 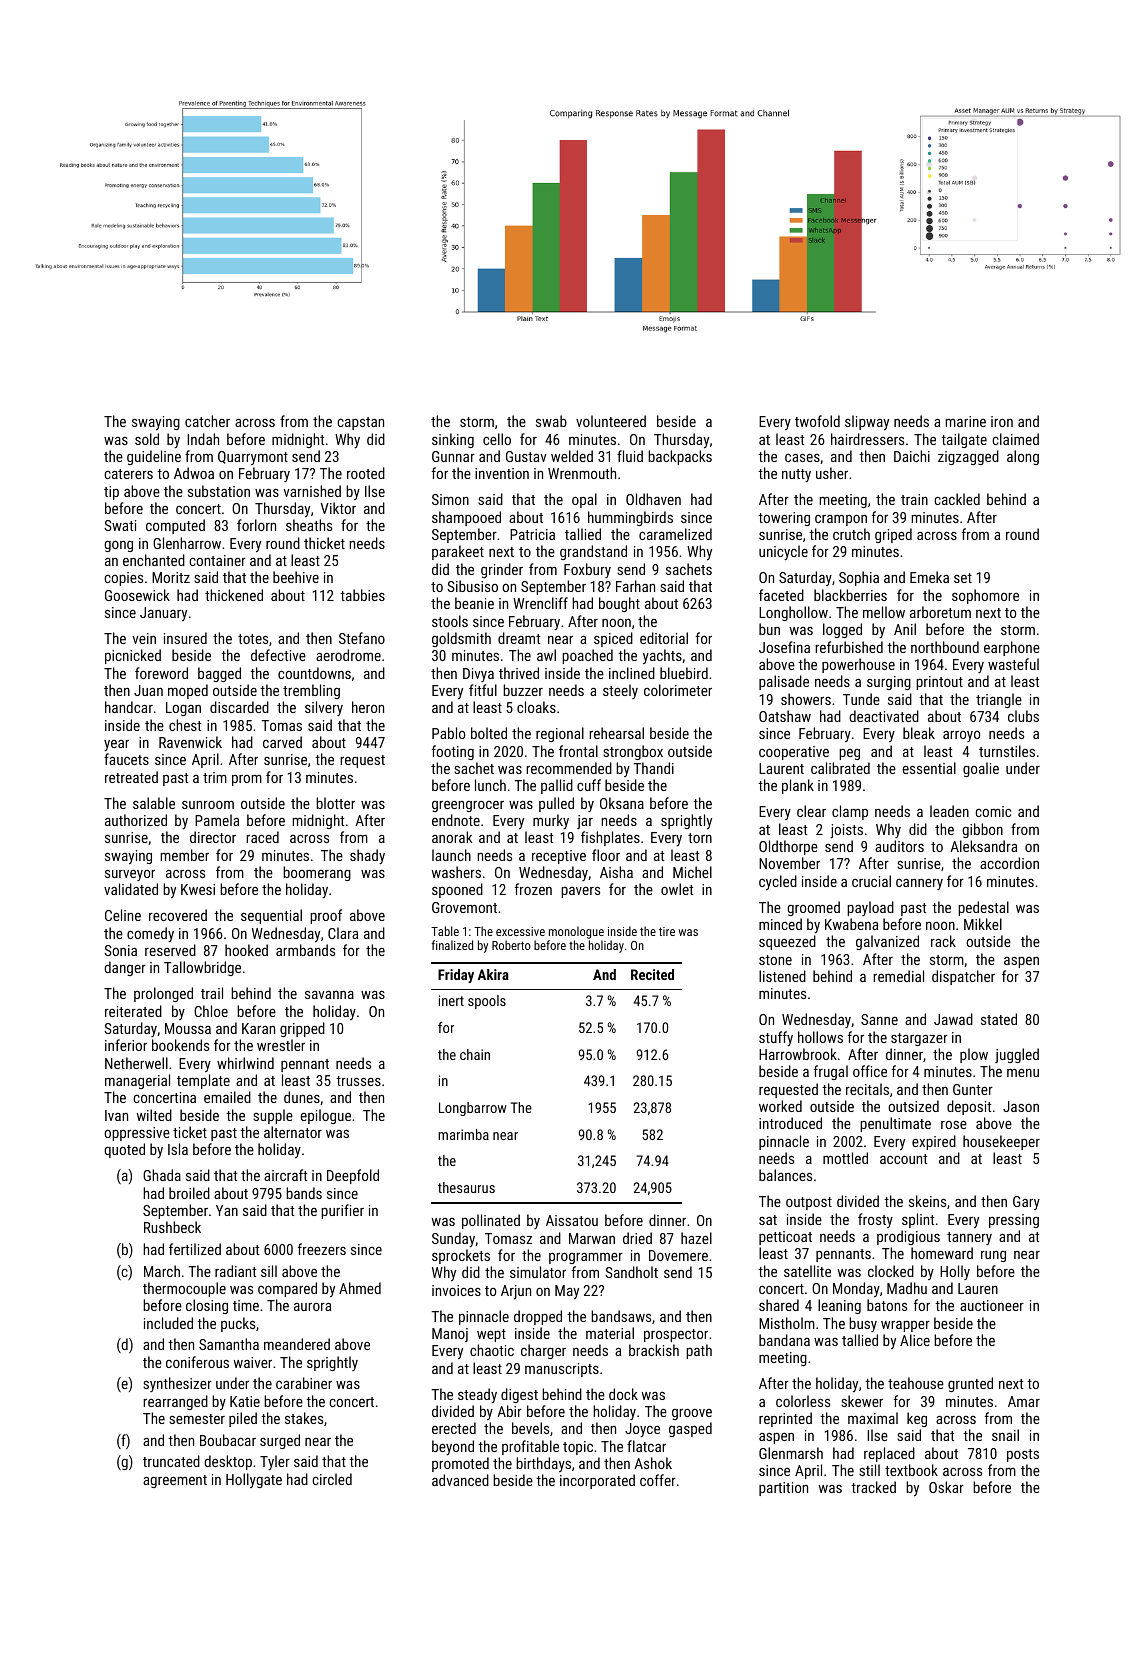 What do you see at coordinates (491, 1335) in the image?
I see `wept` at bounding box center [491, 1335].
